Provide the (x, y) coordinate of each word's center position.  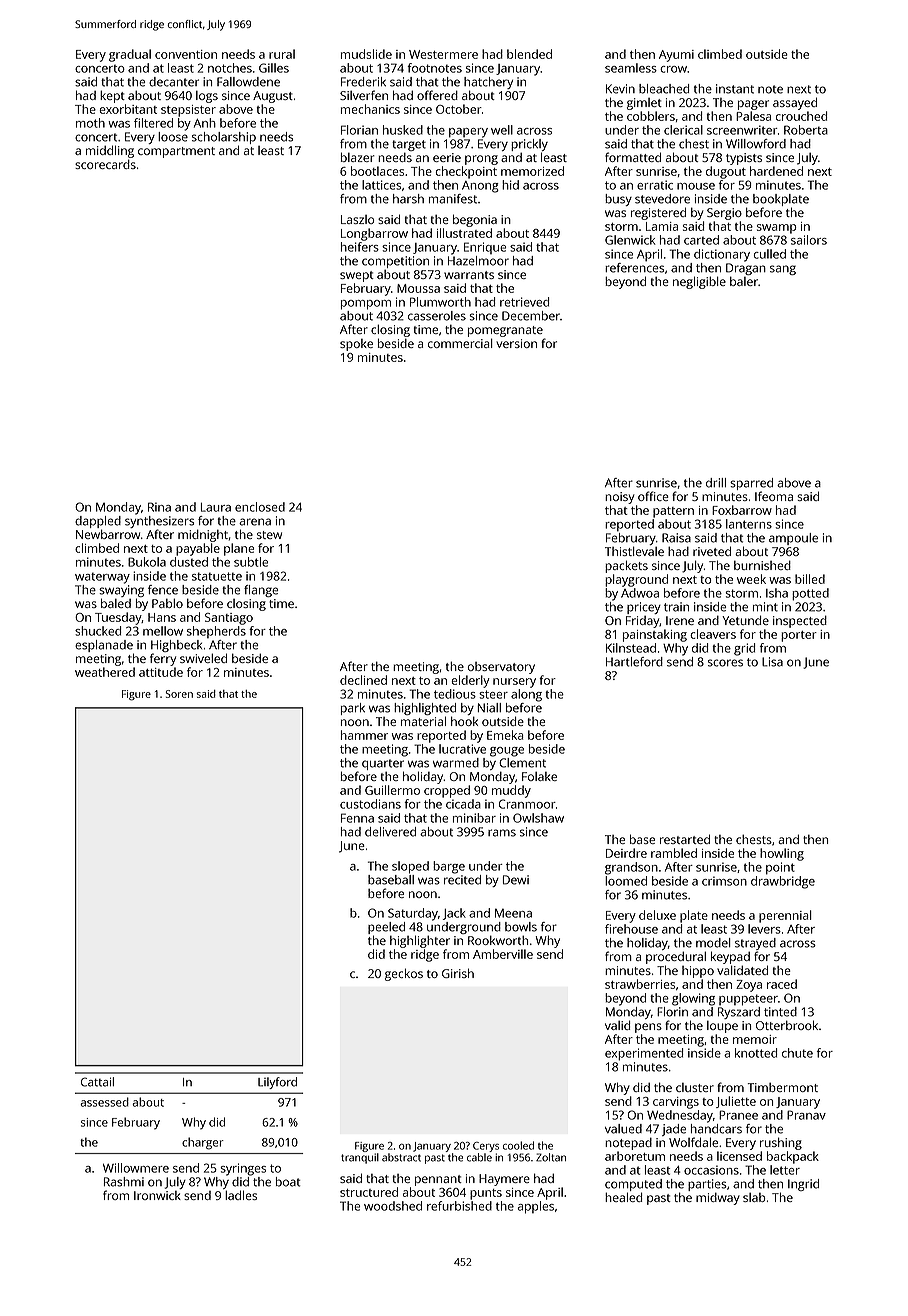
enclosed (260, 507)
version (516, 343)
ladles (241, 1195)
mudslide (366, 54)
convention (186, 54)
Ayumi (676, 56)
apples (536, 1207)
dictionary (722, 255)
